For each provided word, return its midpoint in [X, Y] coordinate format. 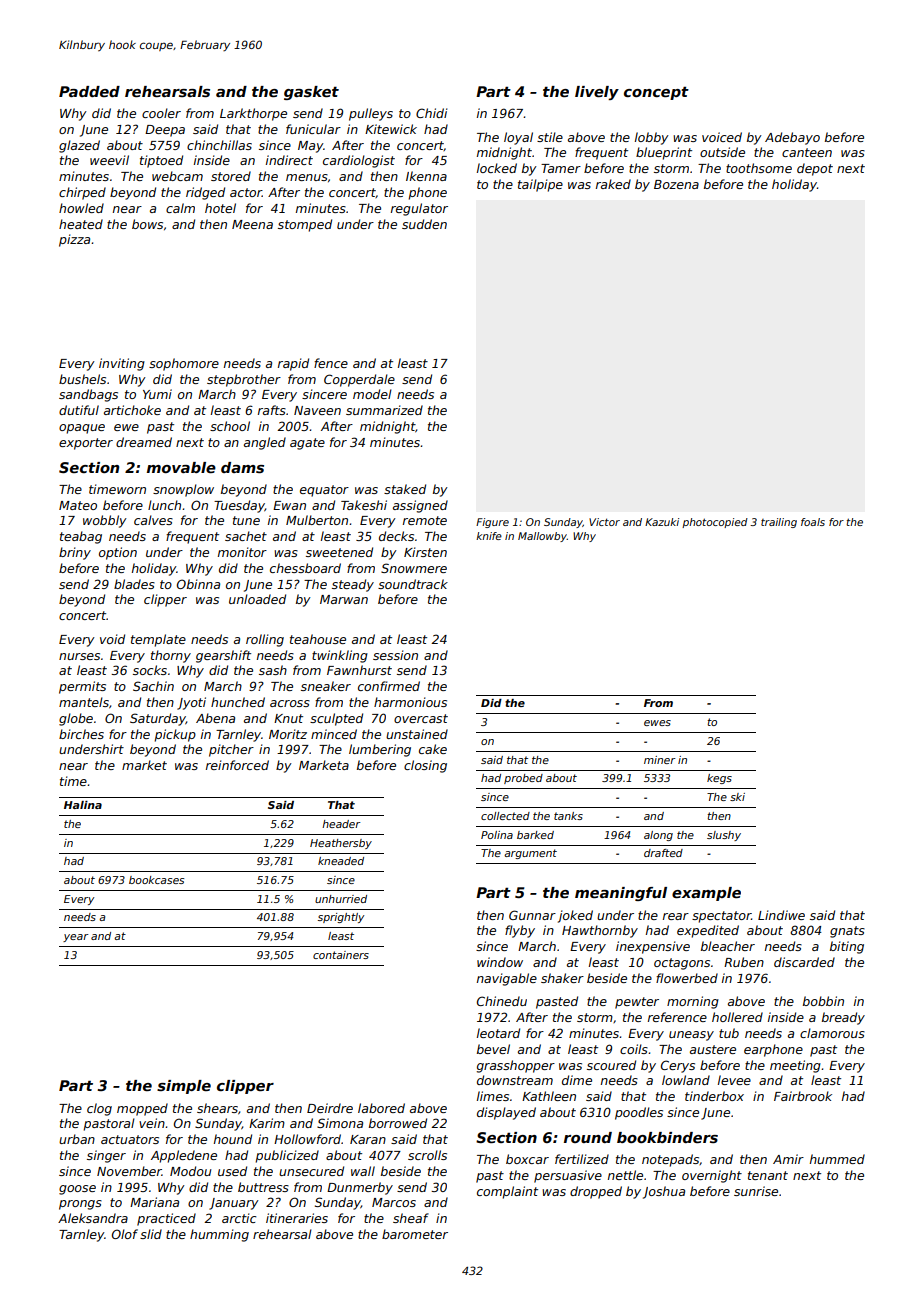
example [706, 894]
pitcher [231, 750]
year [76, 938]
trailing [779, 523]
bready [843, 1018]
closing [425, 766]
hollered [737, 1017]
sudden [424, 224]
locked [497, 168]
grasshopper [516, 1066]
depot [815, 169]
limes [493, 1096]
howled [81, 208]
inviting [122, 364]
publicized [287, 1156]
